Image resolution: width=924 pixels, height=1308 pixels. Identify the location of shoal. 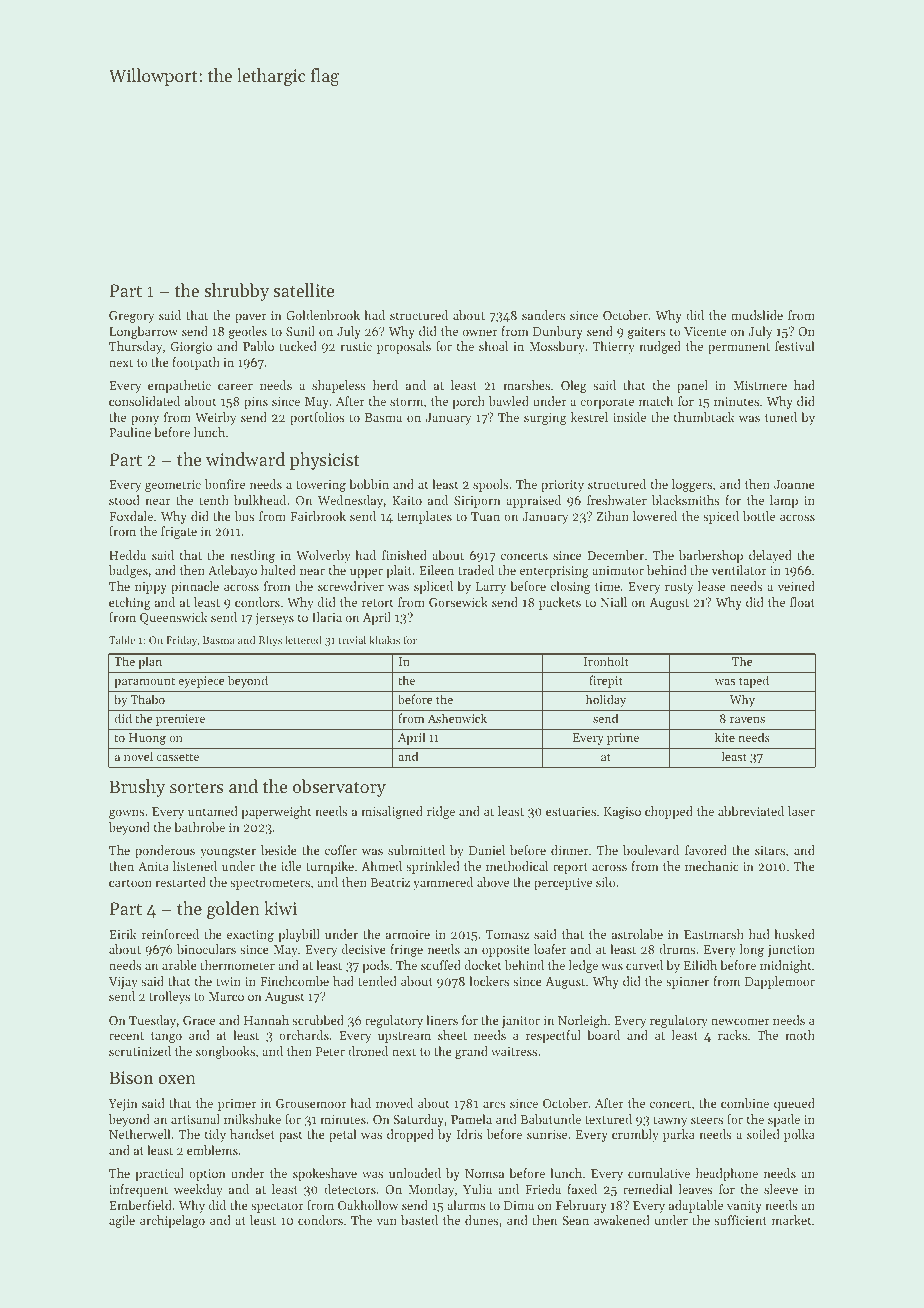
(493, 346).
